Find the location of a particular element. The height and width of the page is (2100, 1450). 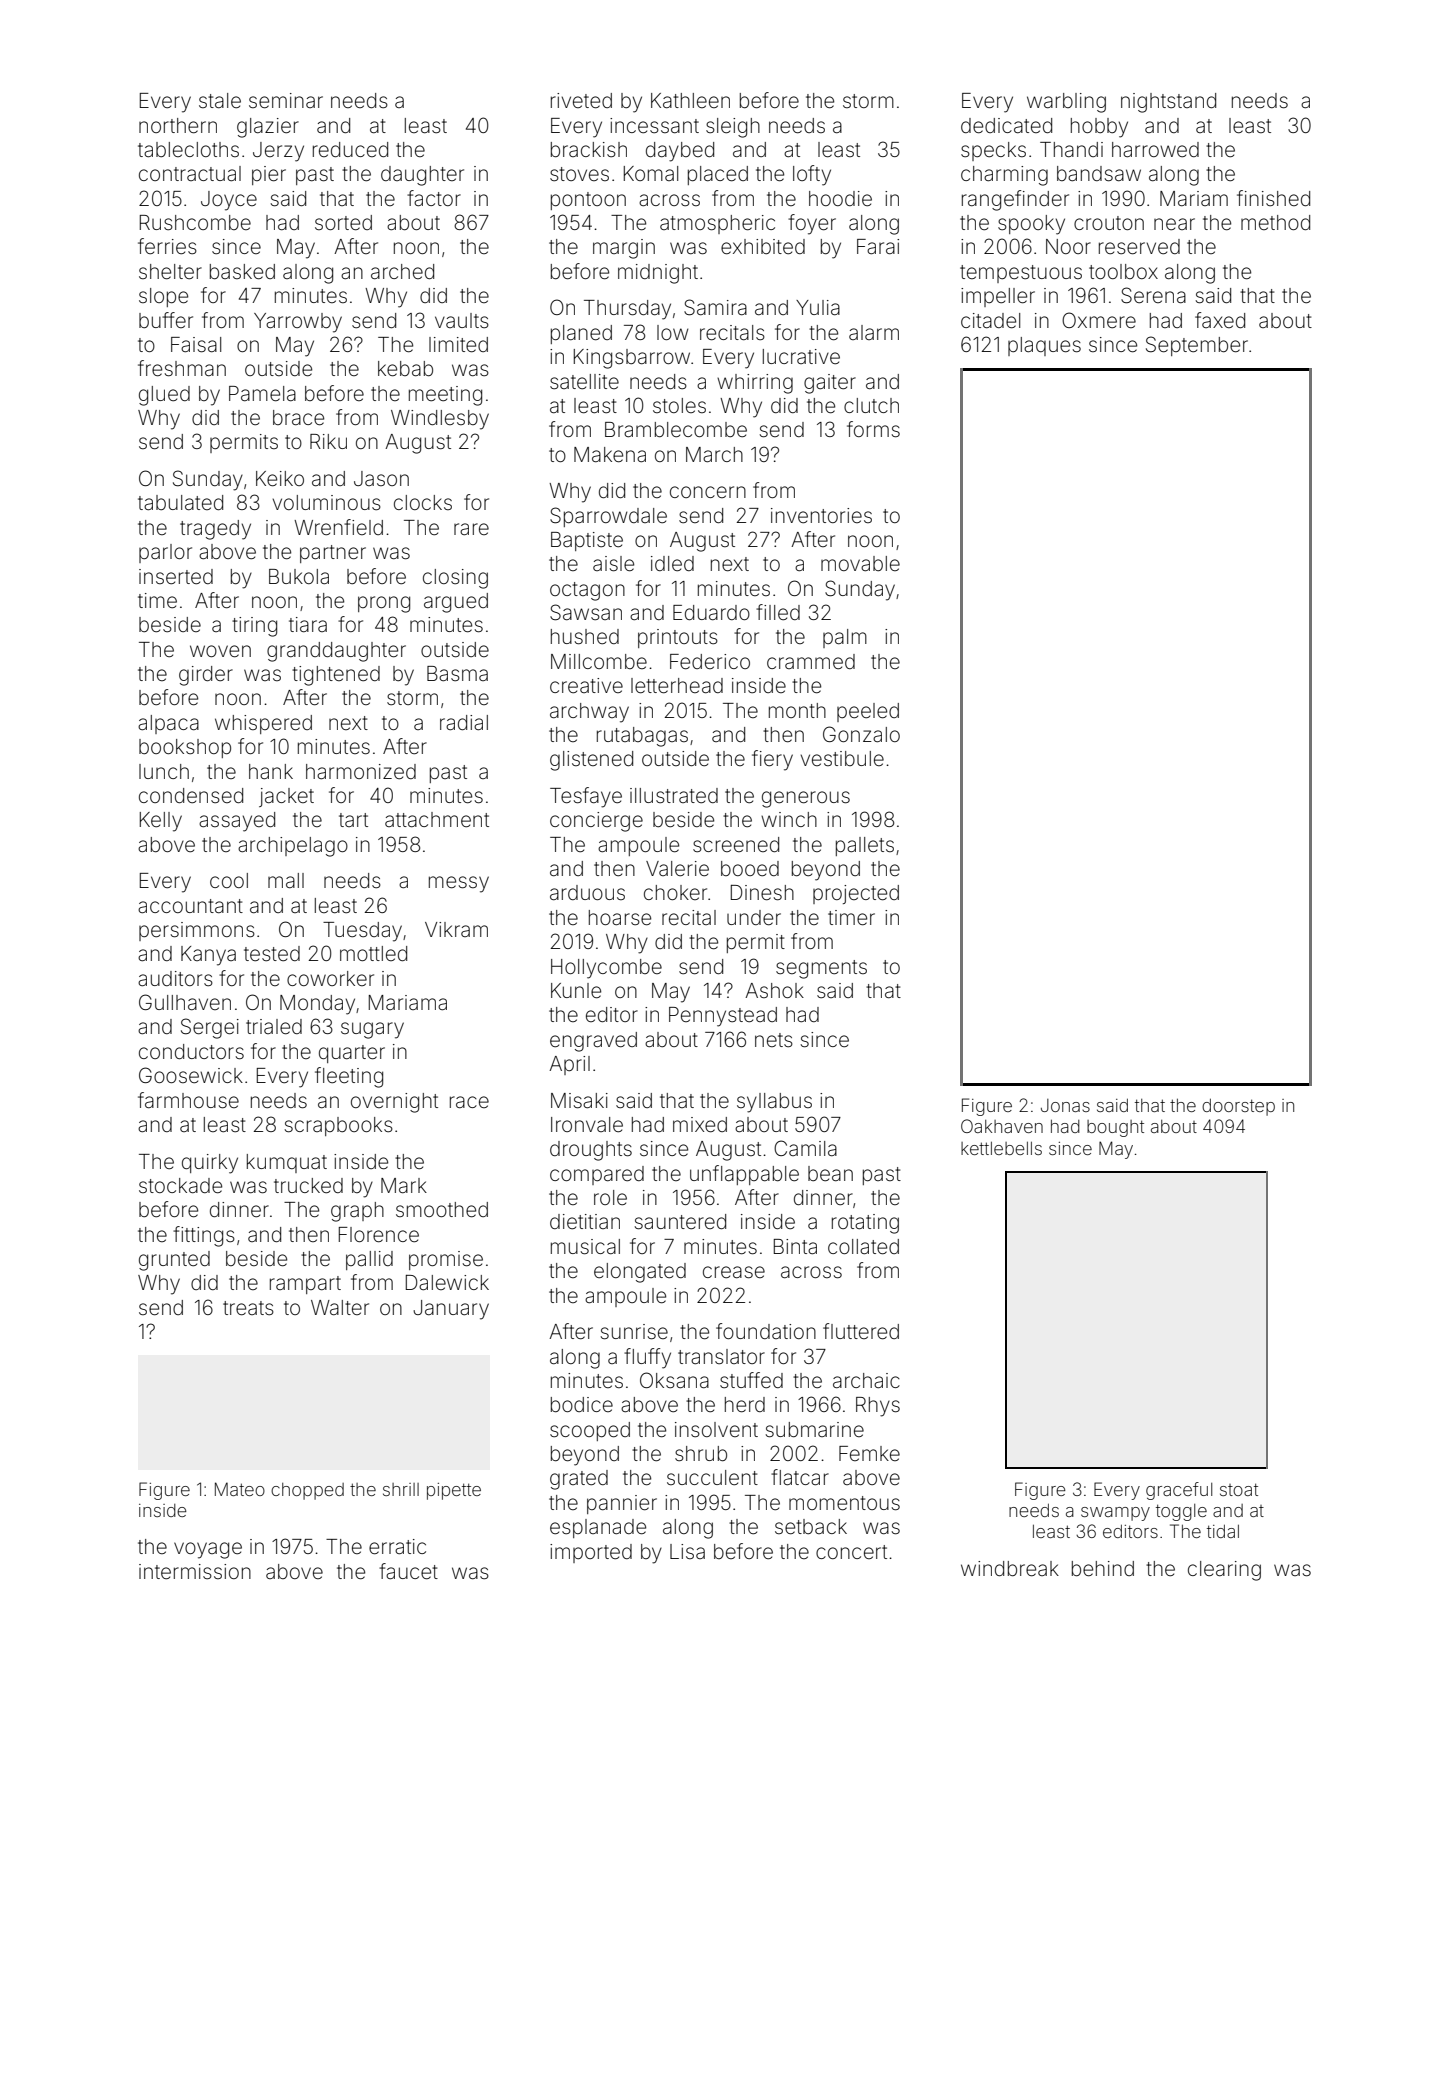

kebab is located at coordinates (405, 369).
